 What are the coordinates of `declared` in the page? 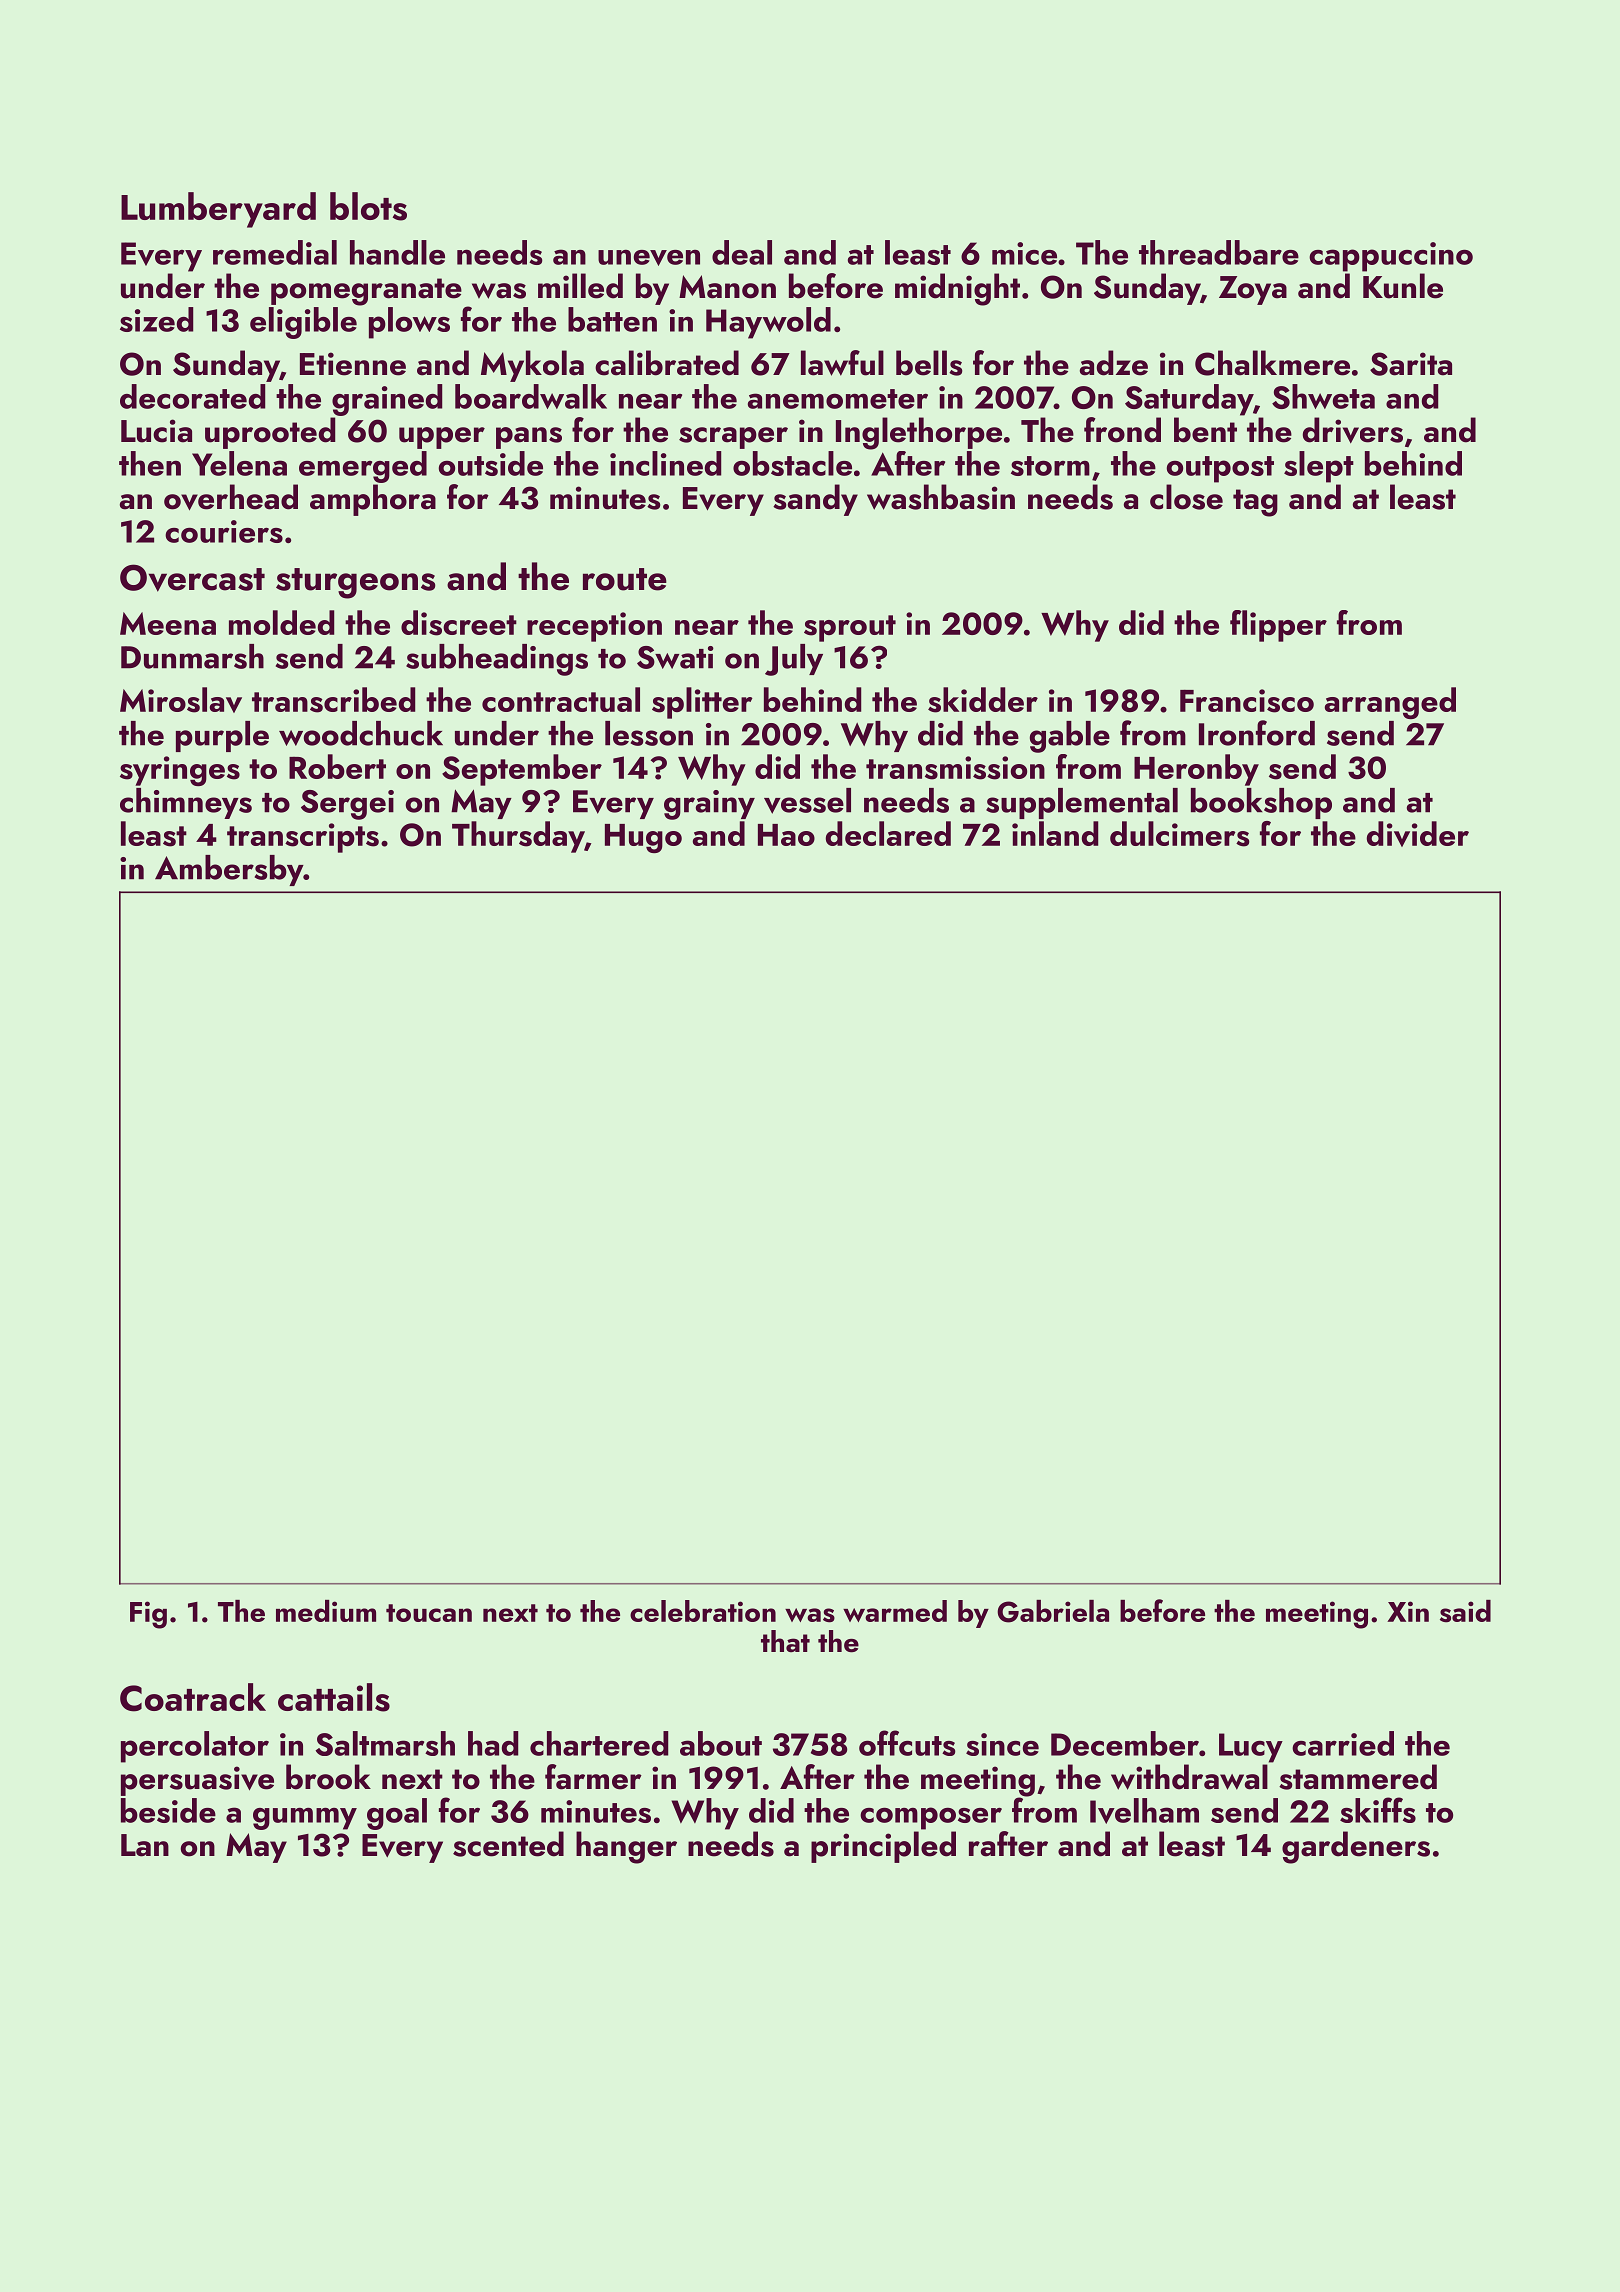 It's located at (888, 833).
